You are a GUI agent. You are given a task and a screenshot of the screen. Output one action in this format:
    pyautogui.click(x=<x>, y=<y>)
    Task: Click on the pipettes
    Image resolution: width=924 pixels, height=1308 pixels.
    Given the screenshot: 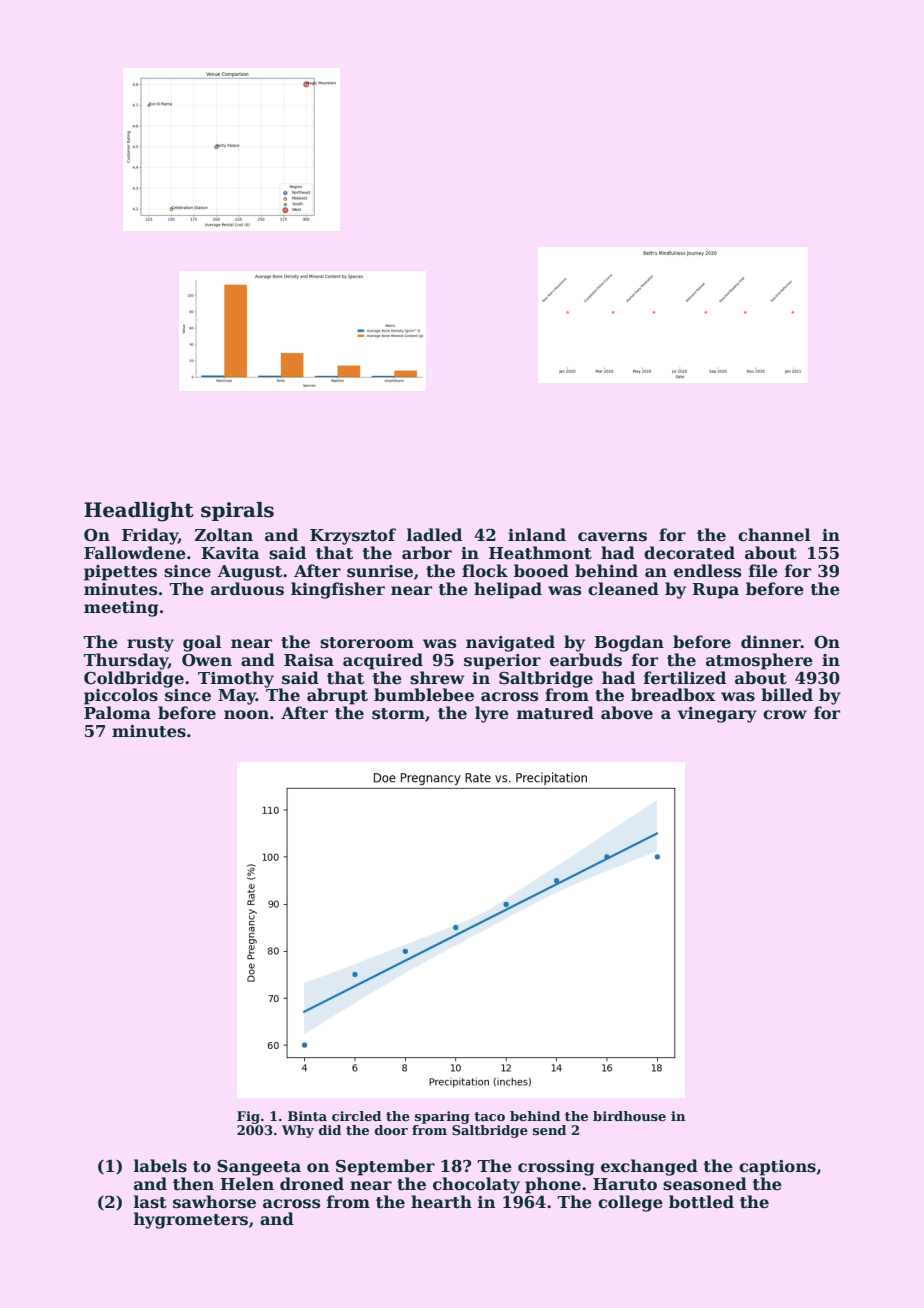 What is the action you would take?
    pyautogui.click(x=120, y=573)
